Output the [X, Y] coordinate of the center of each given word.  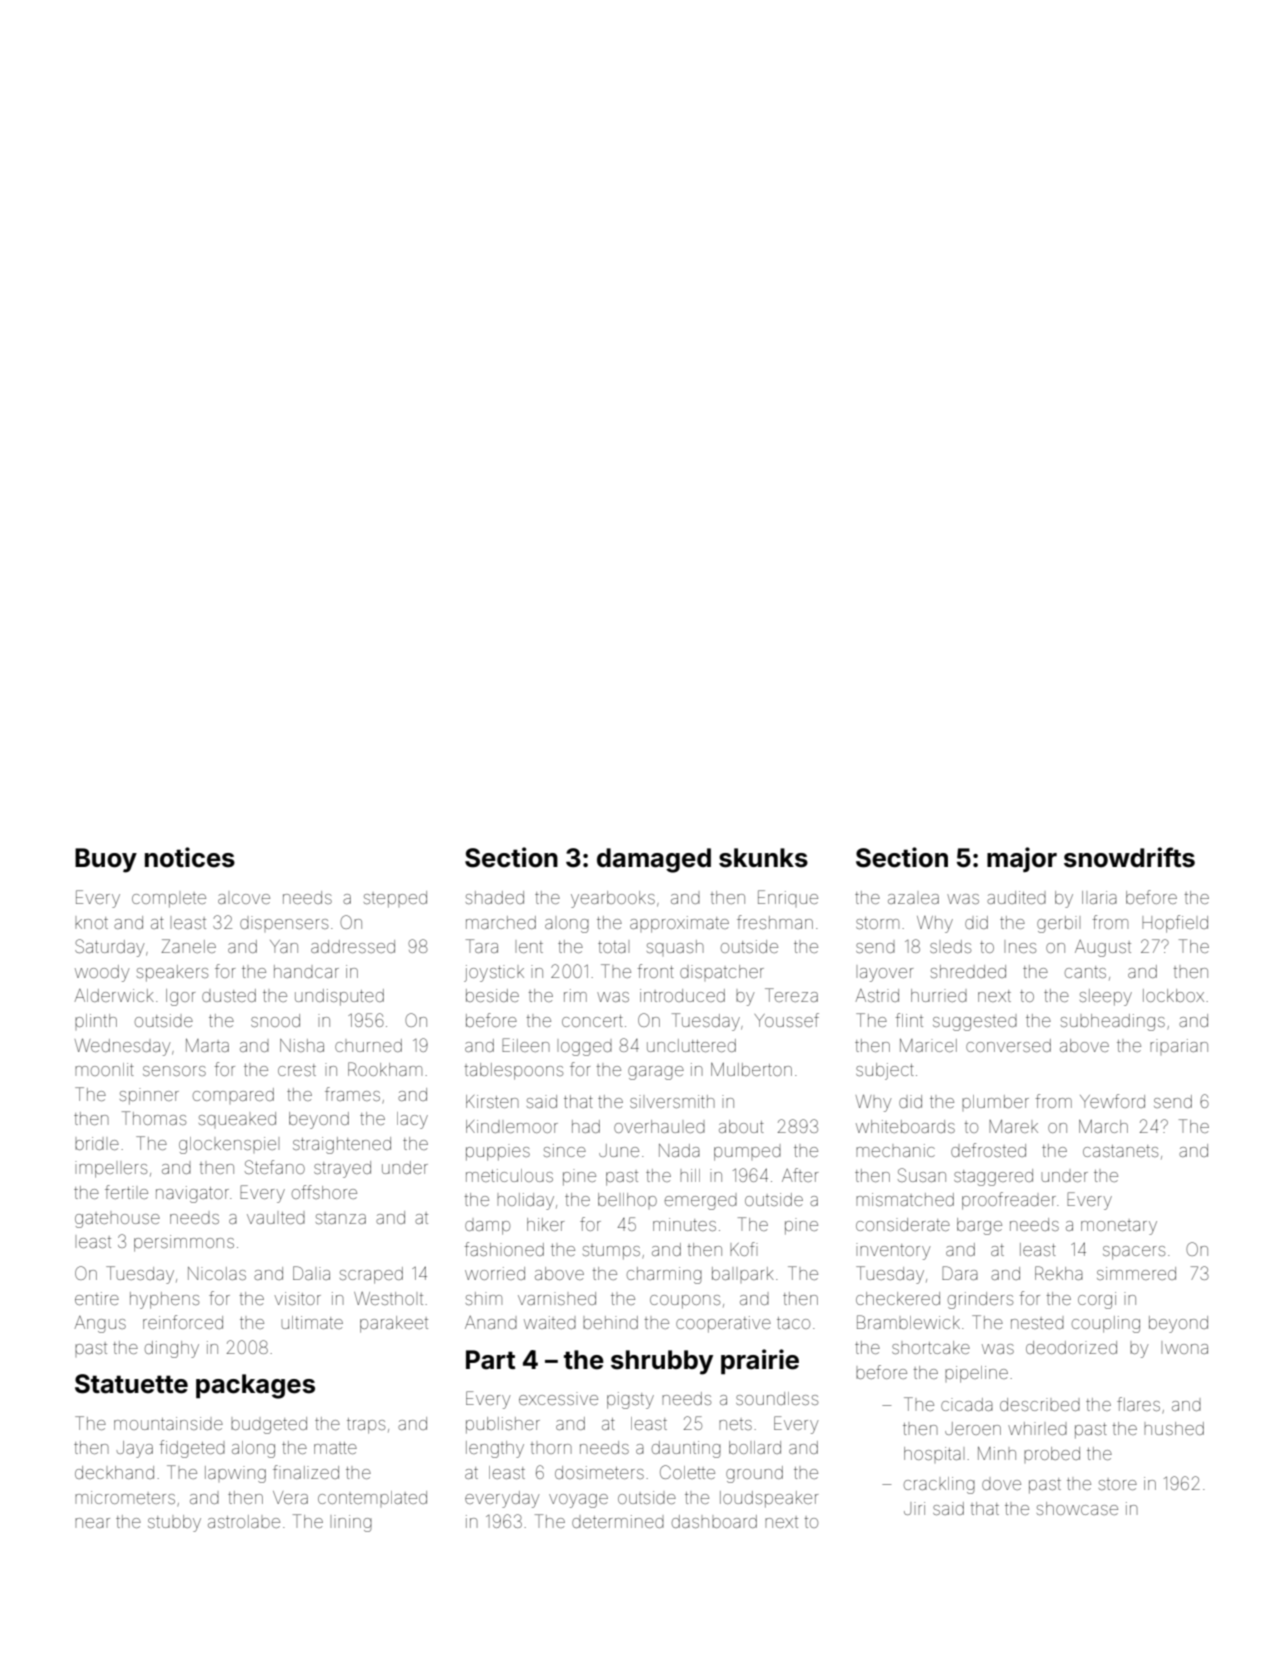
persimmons [184, 1243]
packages [255, 1386]
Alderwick [114, 995]
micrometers [125, 1497]
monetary [1119, 1227]
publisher [503, 1425]
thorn [551, 1448]
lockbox [1173, 995]
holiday [525, 1201]
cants [1085, 972]
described [1040, 1404]
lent [531, 947]
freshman [775, 922]
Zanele [188, 946]
